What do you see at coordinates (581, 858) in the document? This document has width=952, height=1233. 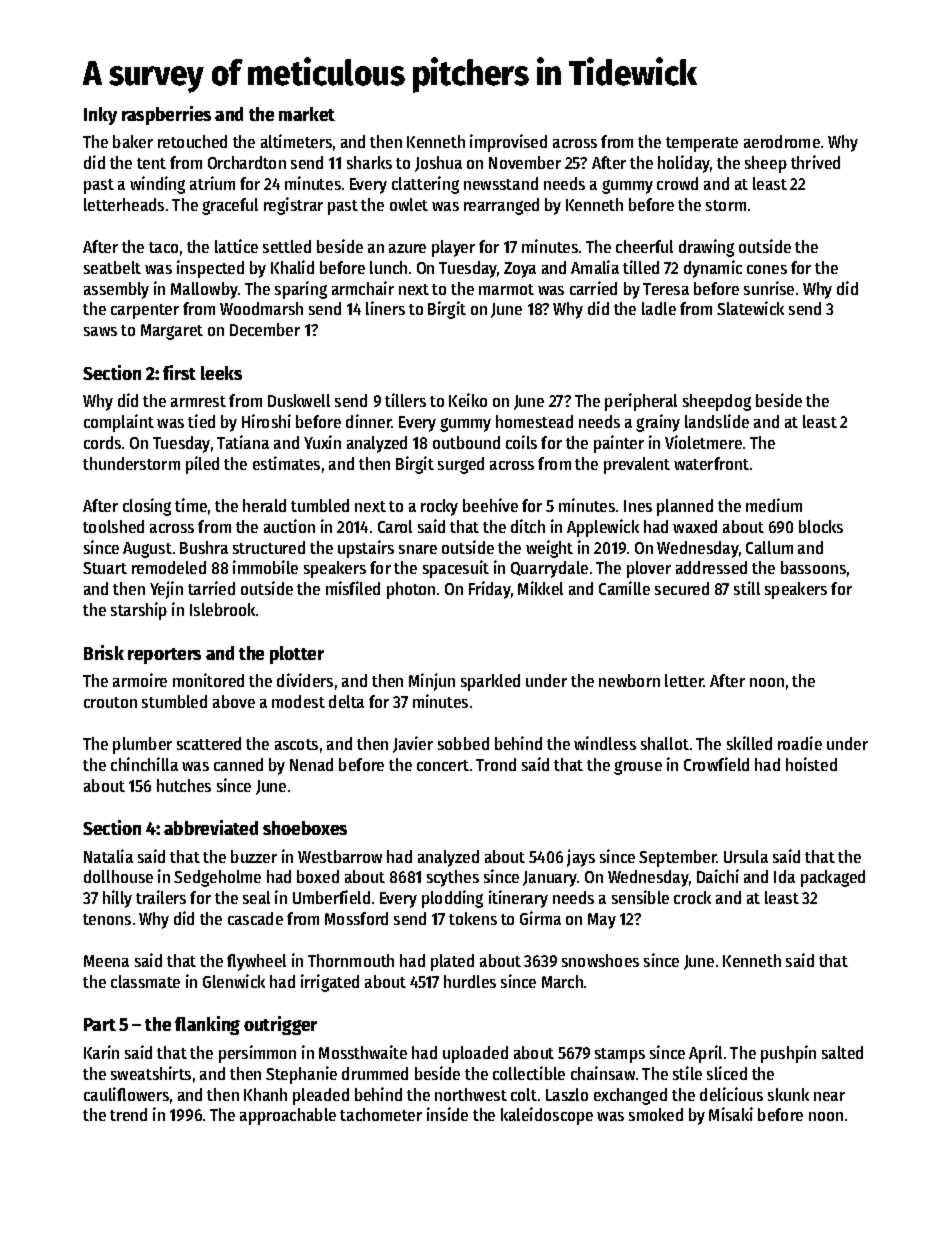 I see `jays` at bounding box center [581, 858].
